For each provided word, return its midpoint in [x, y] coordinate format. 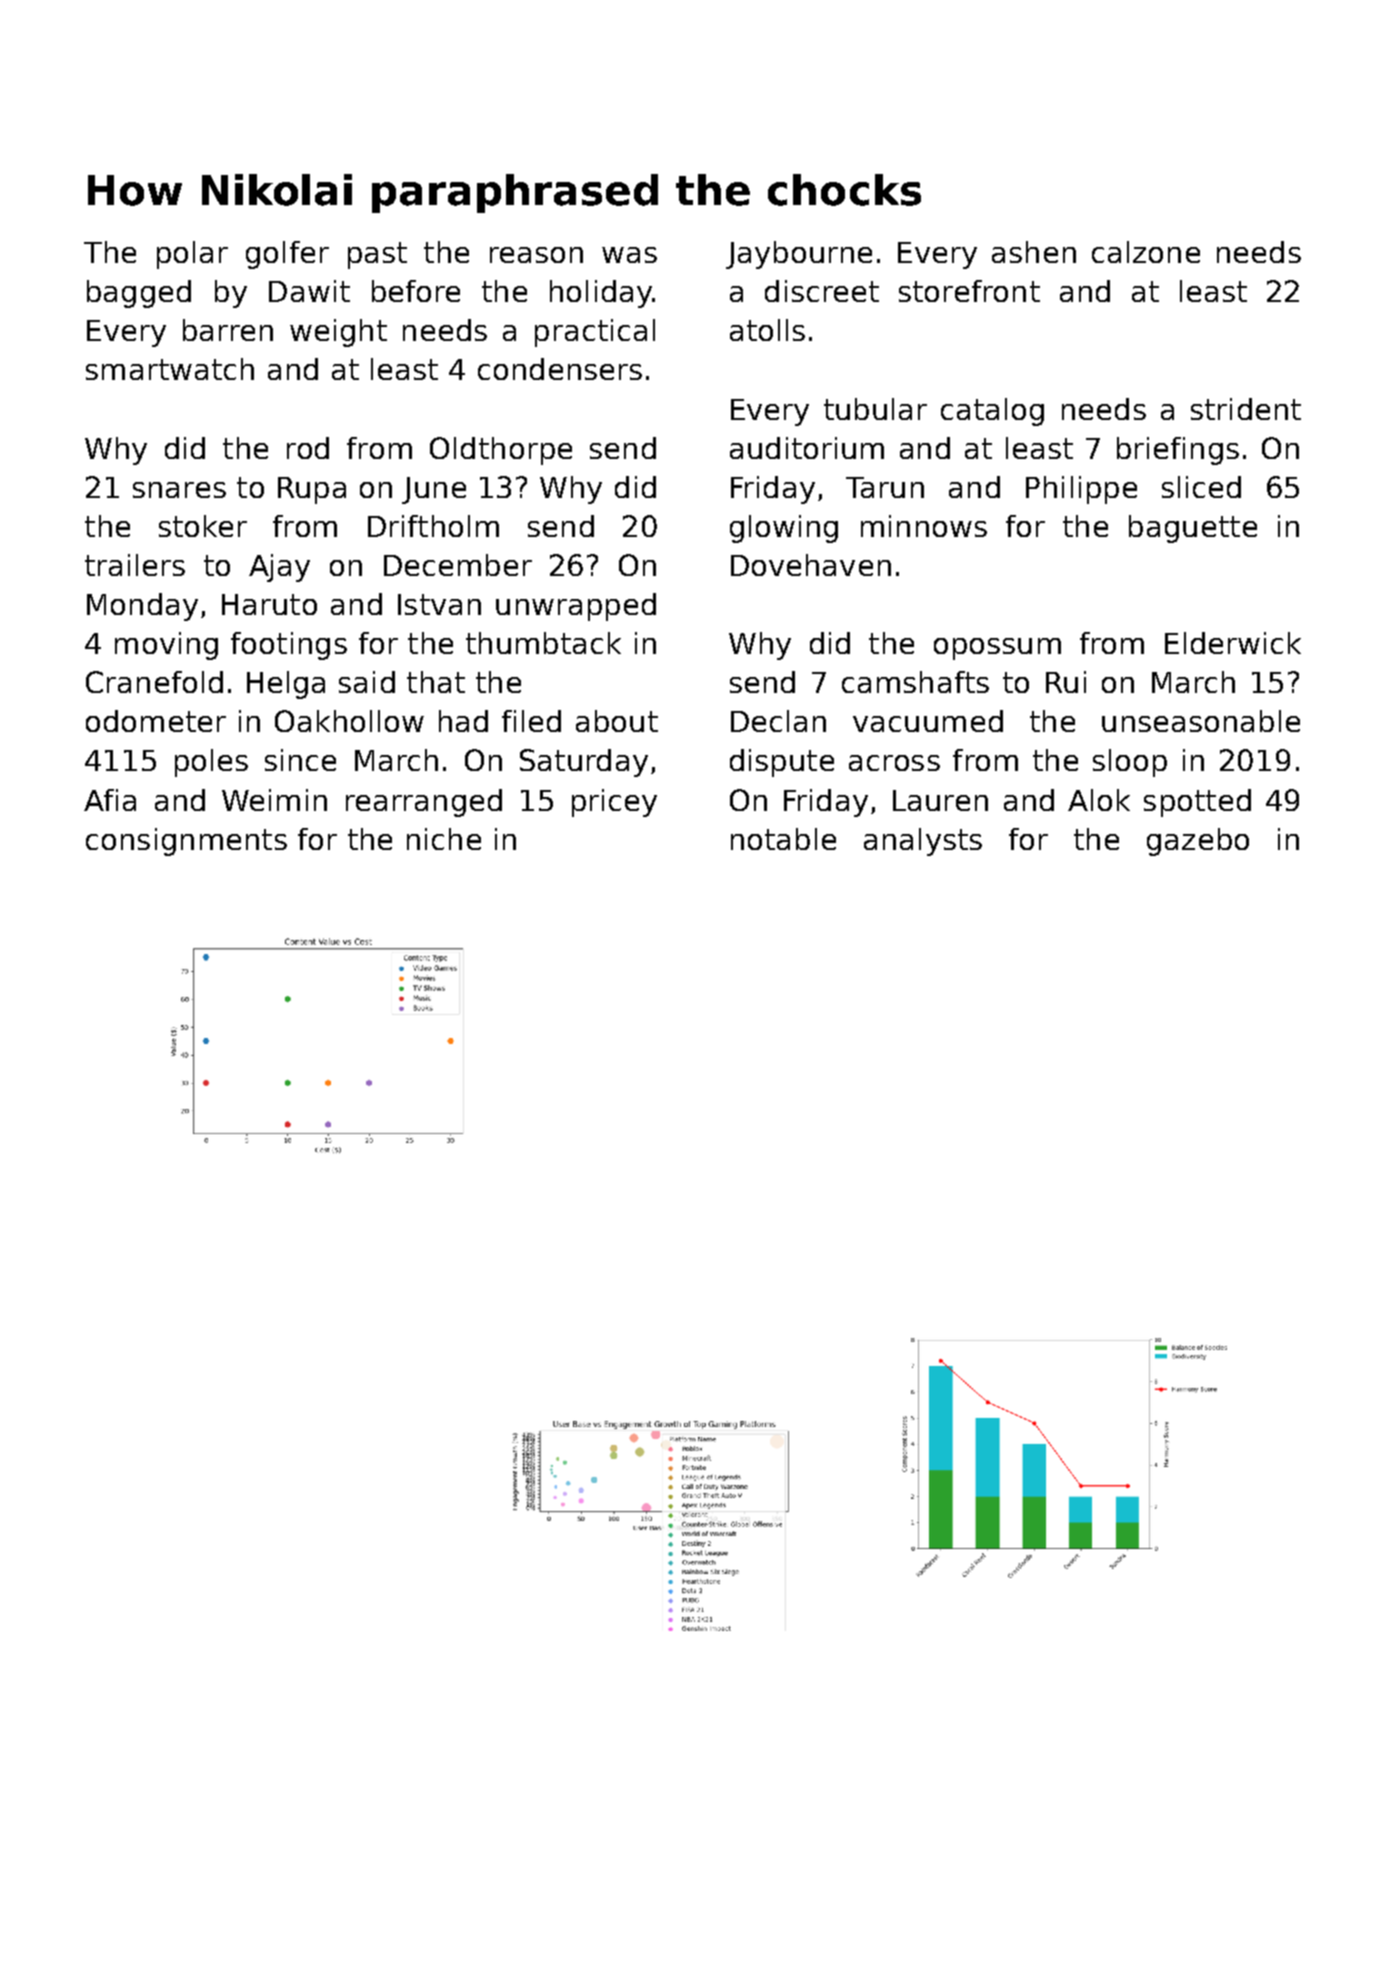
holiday [601, 294]
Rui [1066, 682]
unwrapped [576, 607]
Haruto [269, 604]
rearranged [424, 803]
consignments [186, 842]
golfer [287, 255]
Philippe [1081, 490]
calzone [1146, 252]
